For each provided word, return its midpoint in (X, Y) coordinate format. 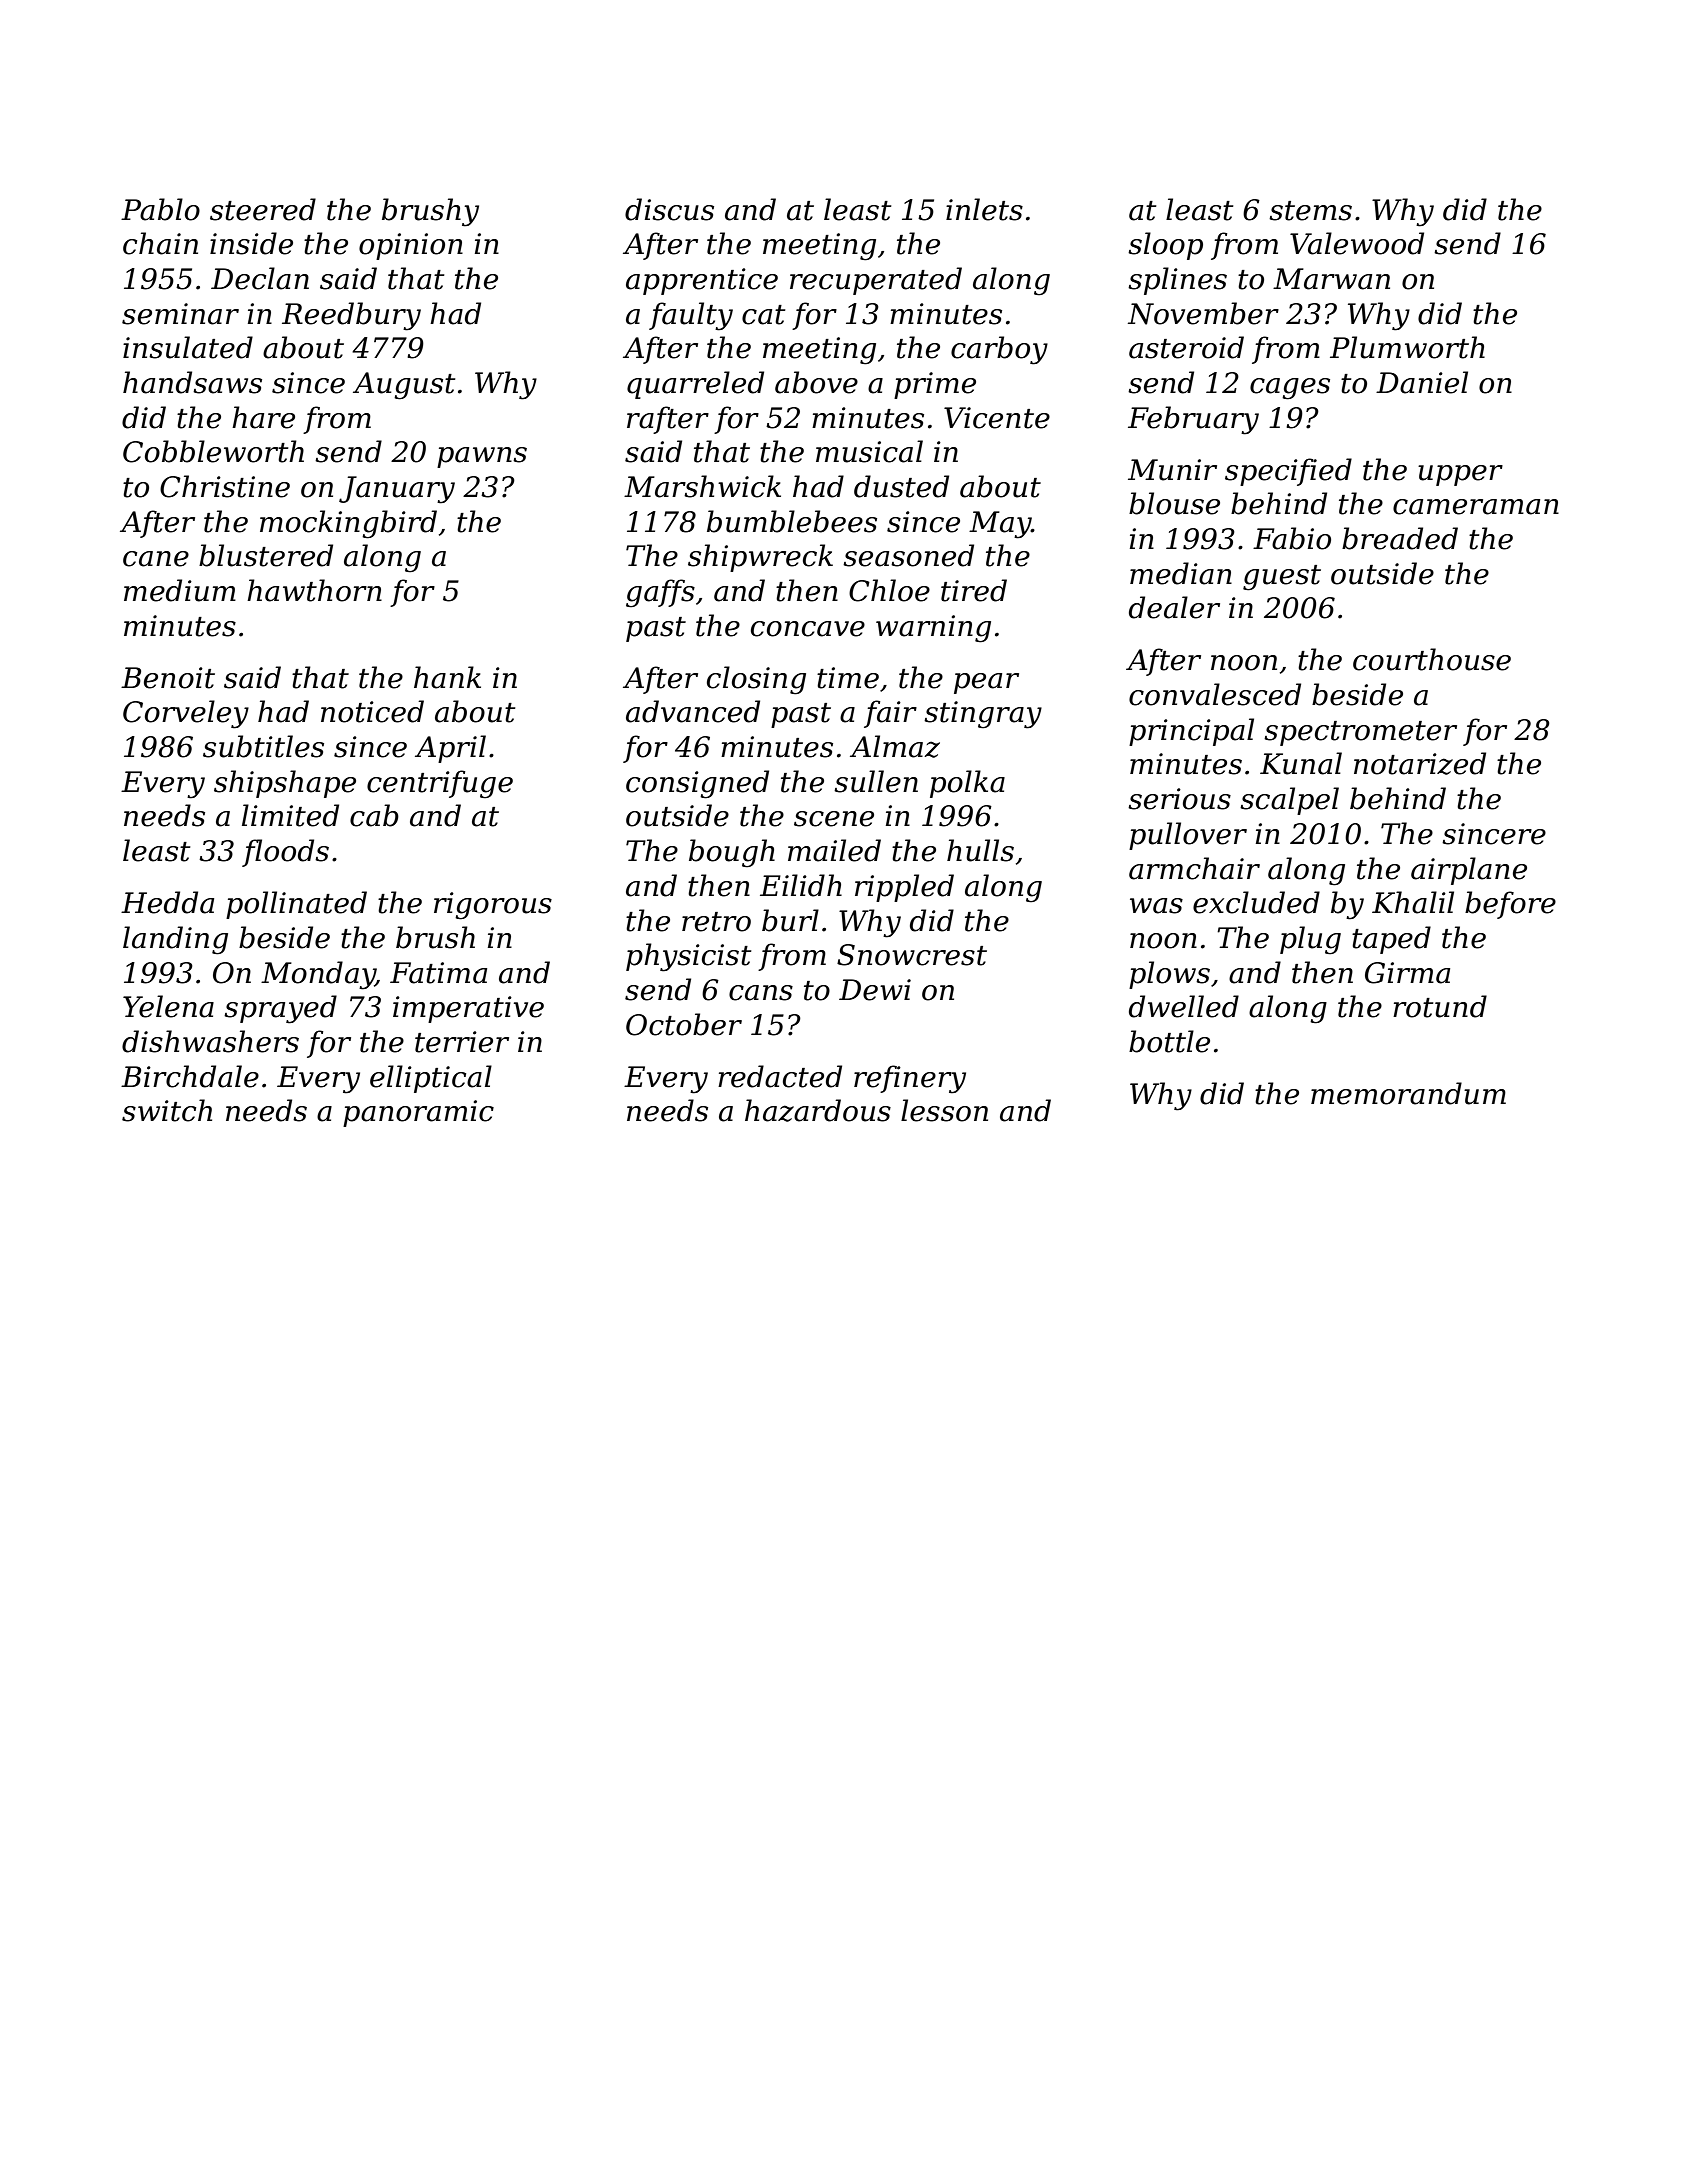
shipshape (285, 784)
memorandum (1408, 1093)
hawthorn (314, 590)
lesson (944, 1110)
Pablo (160, 209)
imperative (468, 1009)
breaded (1400, 538)
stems (1310, 211)
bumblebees (792, 521)
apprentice (702, 281)
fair (890, 714)
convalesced (1215, 694)
